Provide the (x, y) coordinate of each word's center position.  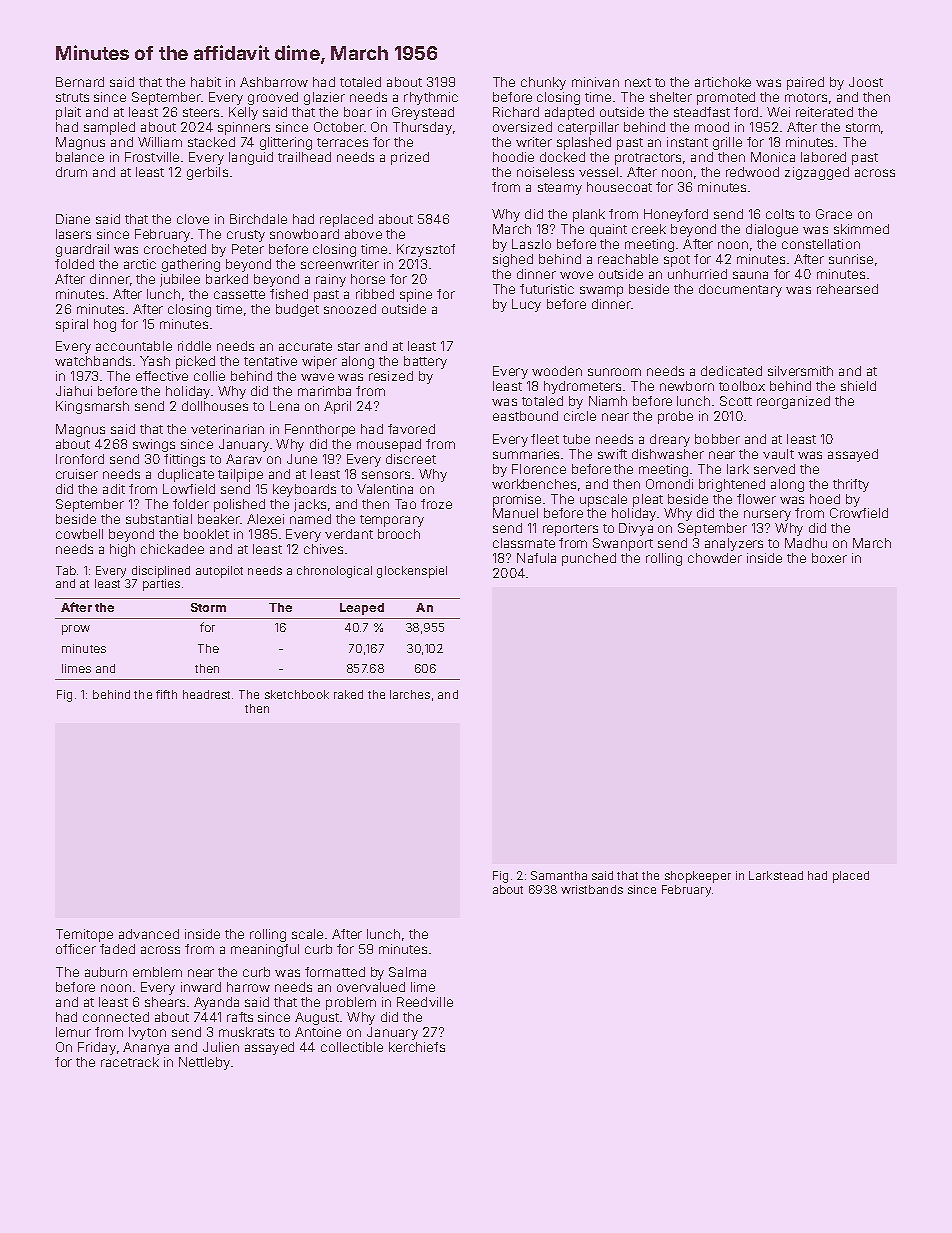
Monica (773, 157)
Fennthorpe (320, 430)
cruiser (77, 474)
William (160, 142)
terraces (342, 142)
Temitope (84, 935)
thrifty (851, 485)
